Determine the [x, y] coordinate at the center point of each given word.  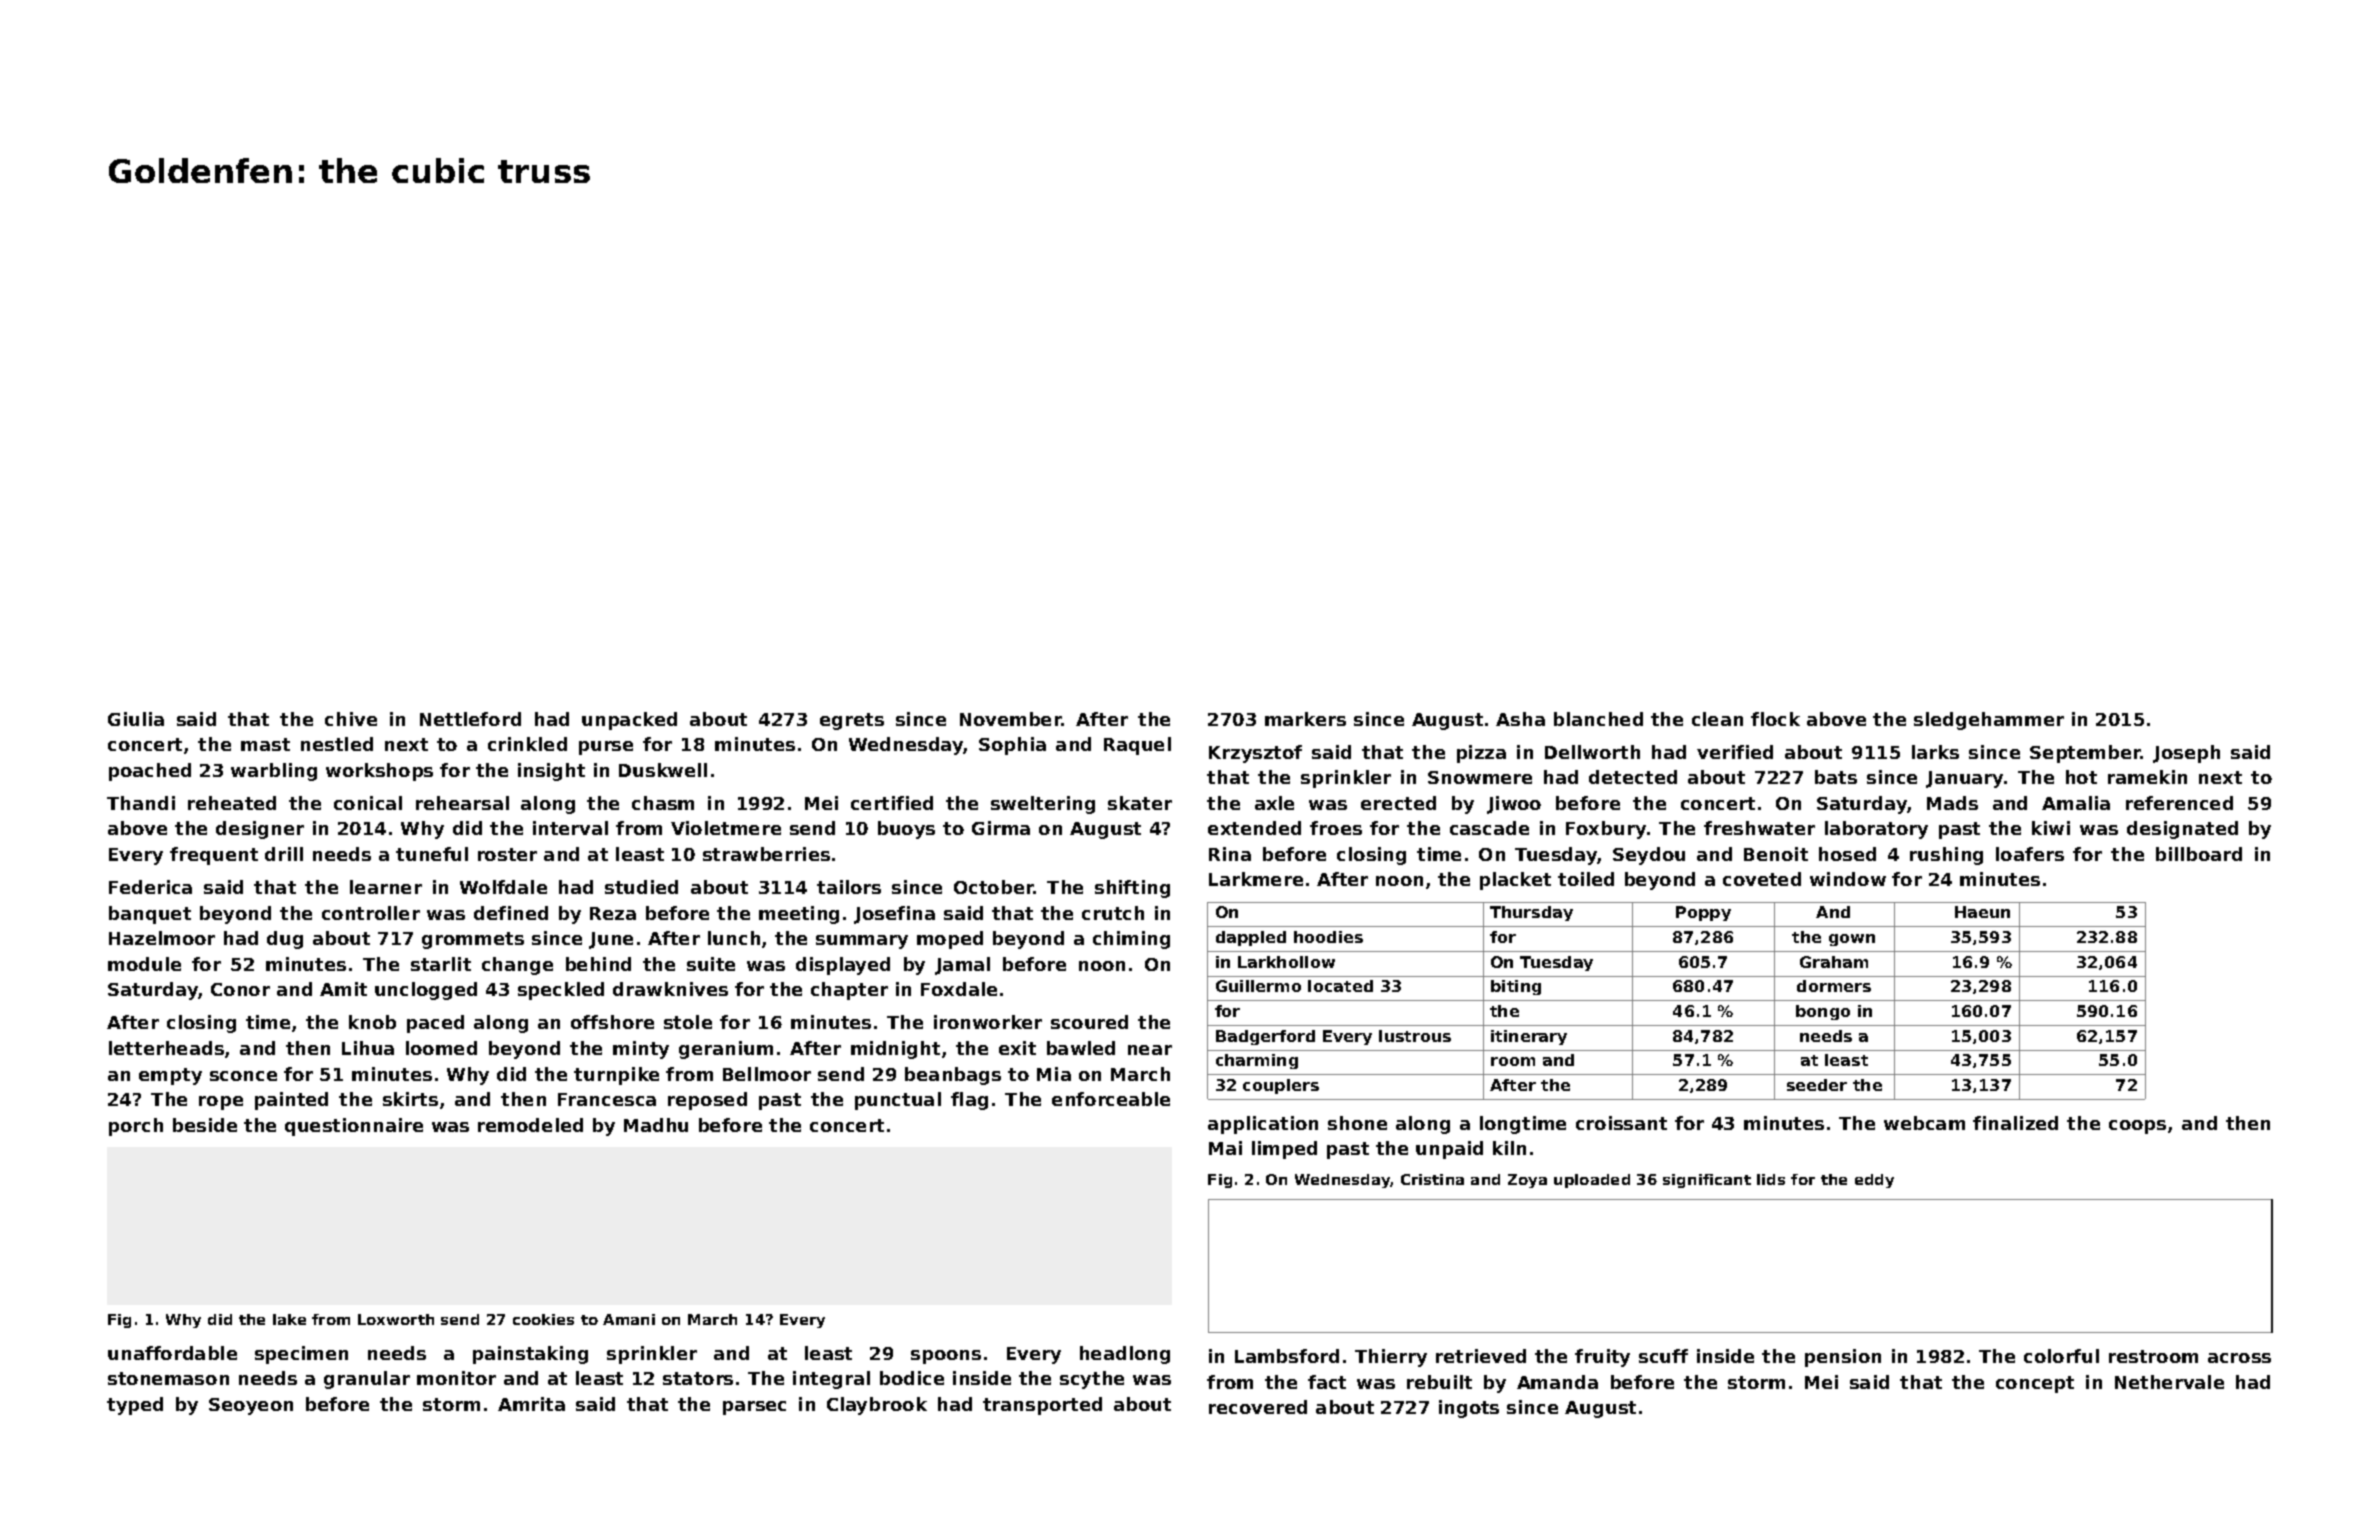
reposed [707, 1101]
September [2085, 754]
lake [289, 1319]
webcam [1924, 1123]
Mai [1225, 1148]
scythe [1092, 1380]
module [144, 964]
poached [150, 772]
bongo [1823, 1012]
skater [1140, 803]
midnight [895, 1050]
